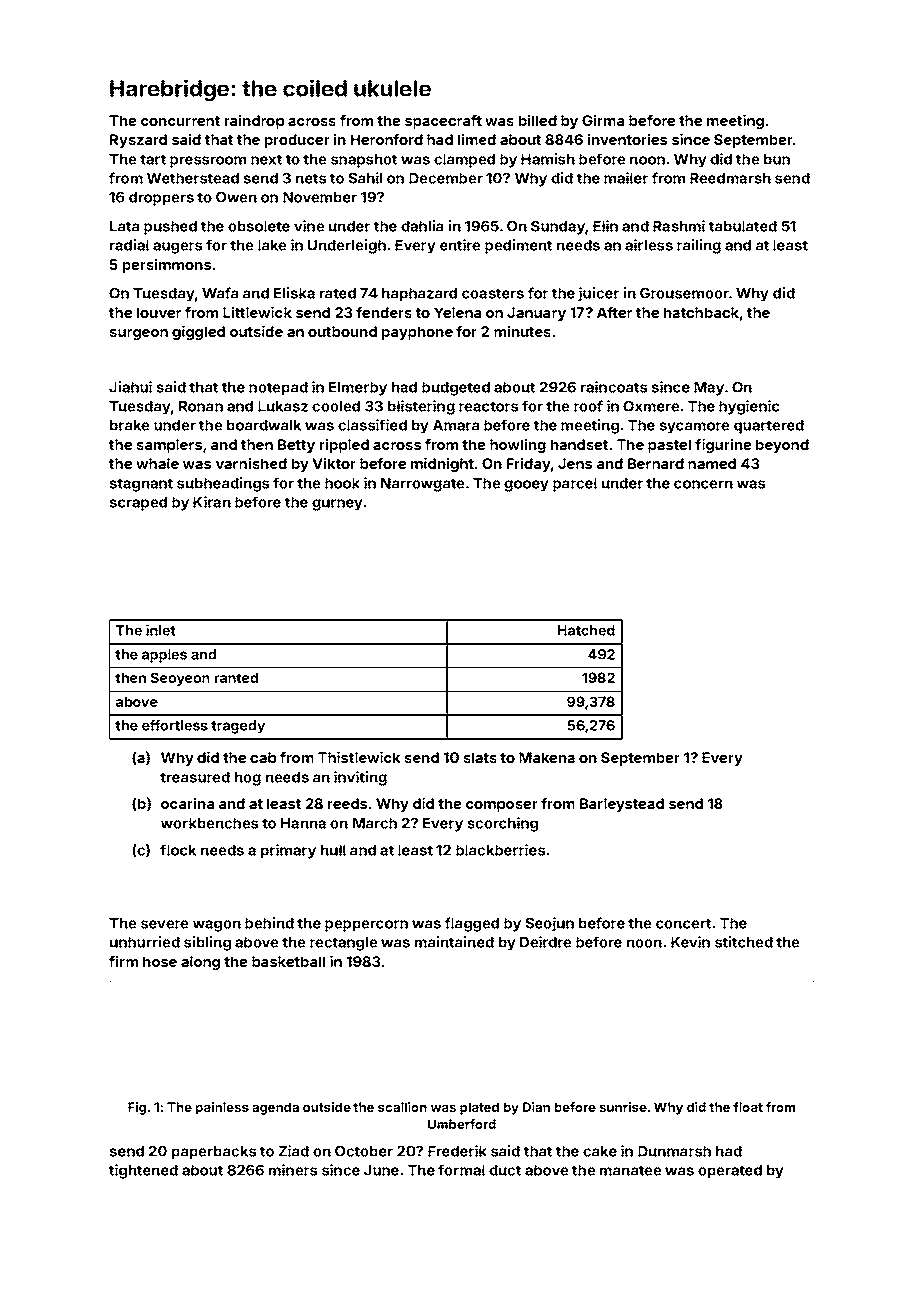 The height and width of the screenshot is (1308, 924). I want to click on vine, so click(309, 226).
